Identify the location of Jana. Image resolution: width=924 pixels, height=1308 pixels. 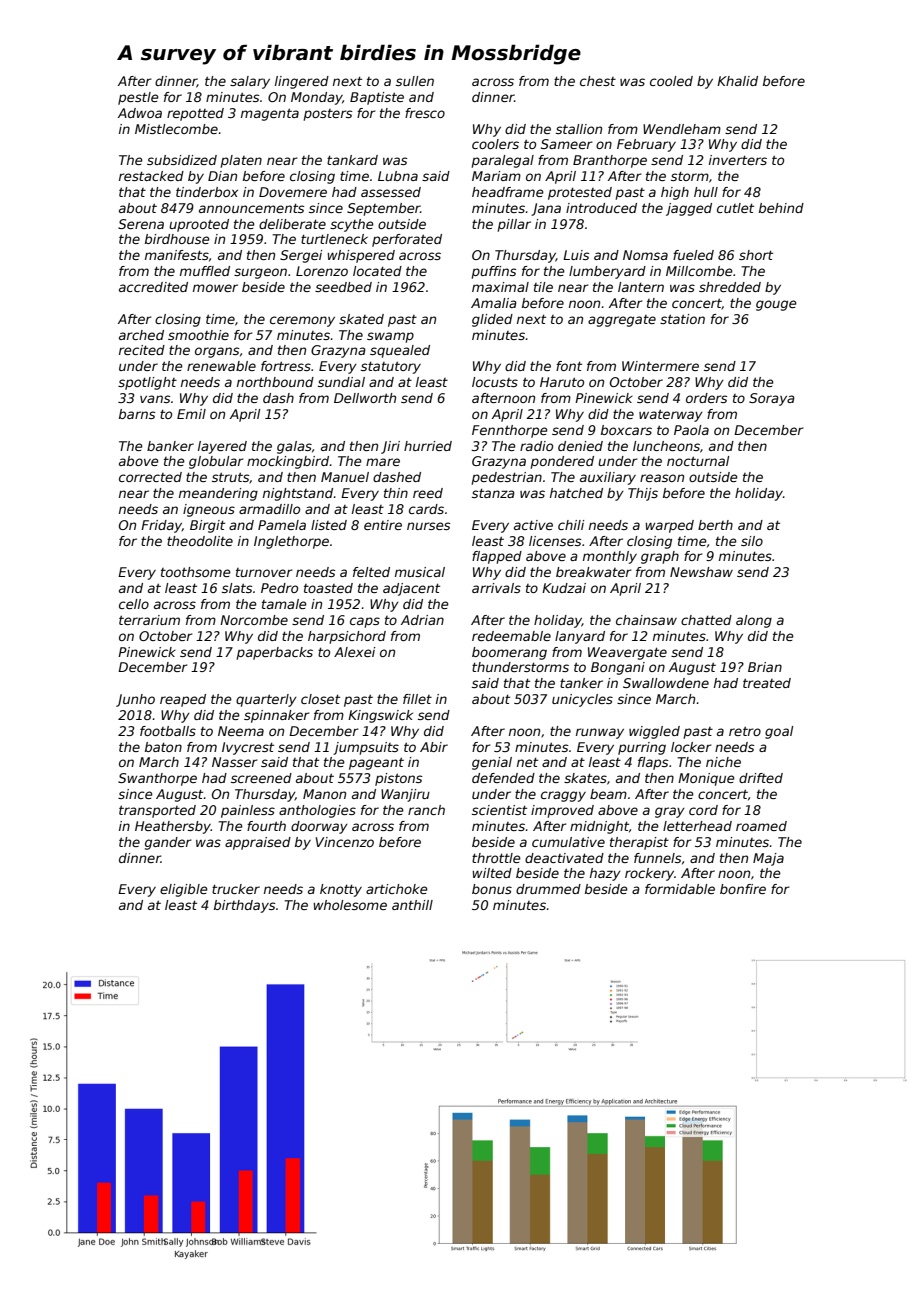
(546, 209).
